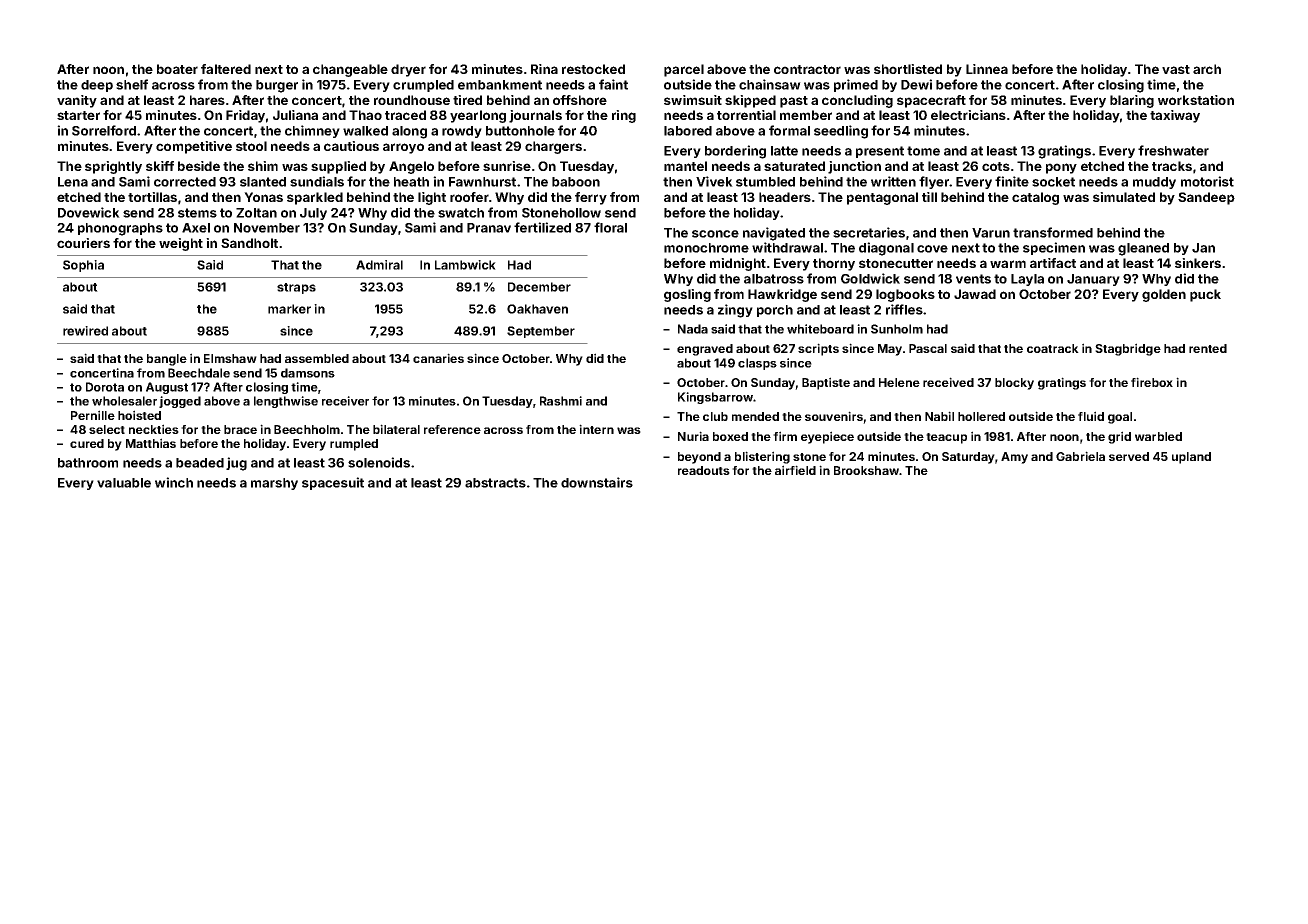 The height and width of the image is (924, 1308). I want to click on blocky, so click(1014, 384).
